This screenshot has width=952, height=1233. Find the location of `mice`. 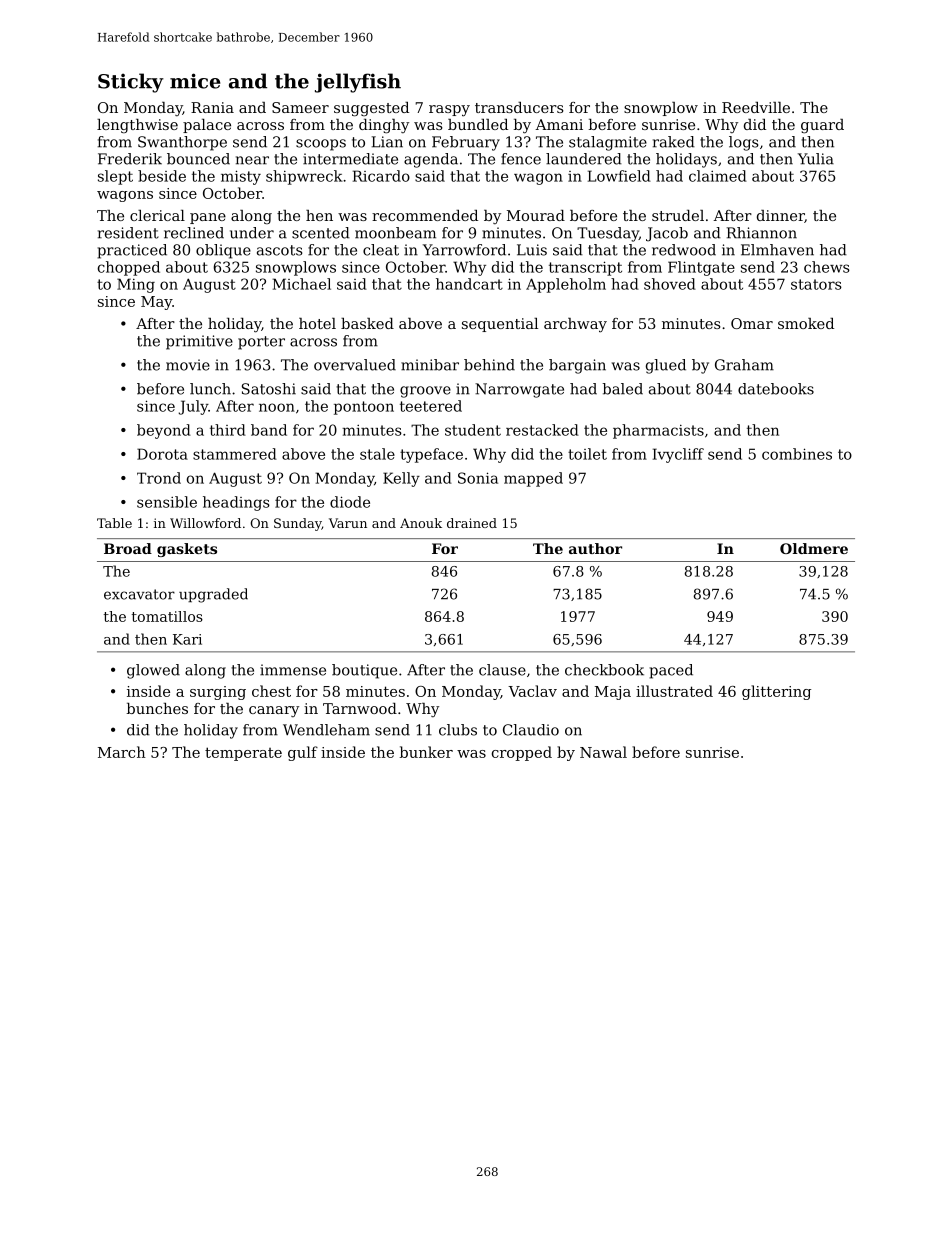

mice is located at coordinates (195, 81).
